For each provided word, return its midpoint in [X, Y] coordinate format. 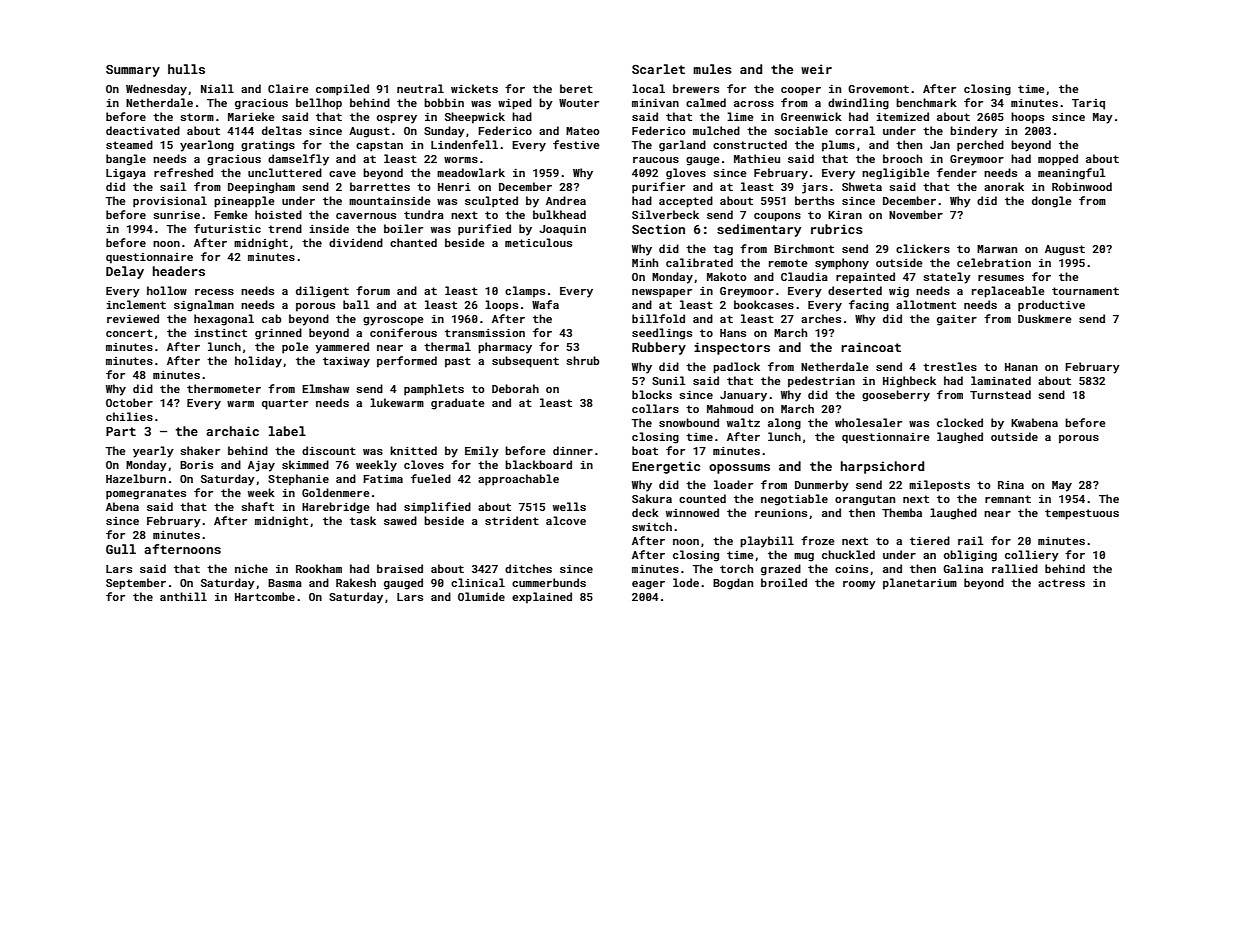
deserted [855, 290]
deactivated [143, 130]
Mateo [582, 131]
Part [121, 431]
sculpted [491, 202]
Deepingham [261, 188]
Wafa [545, 304]
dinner [573, 450]
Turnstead [1000, 394]
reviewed [133, 318]
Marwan [997, 249]
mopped [1058, 160]
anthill [183, 596]
